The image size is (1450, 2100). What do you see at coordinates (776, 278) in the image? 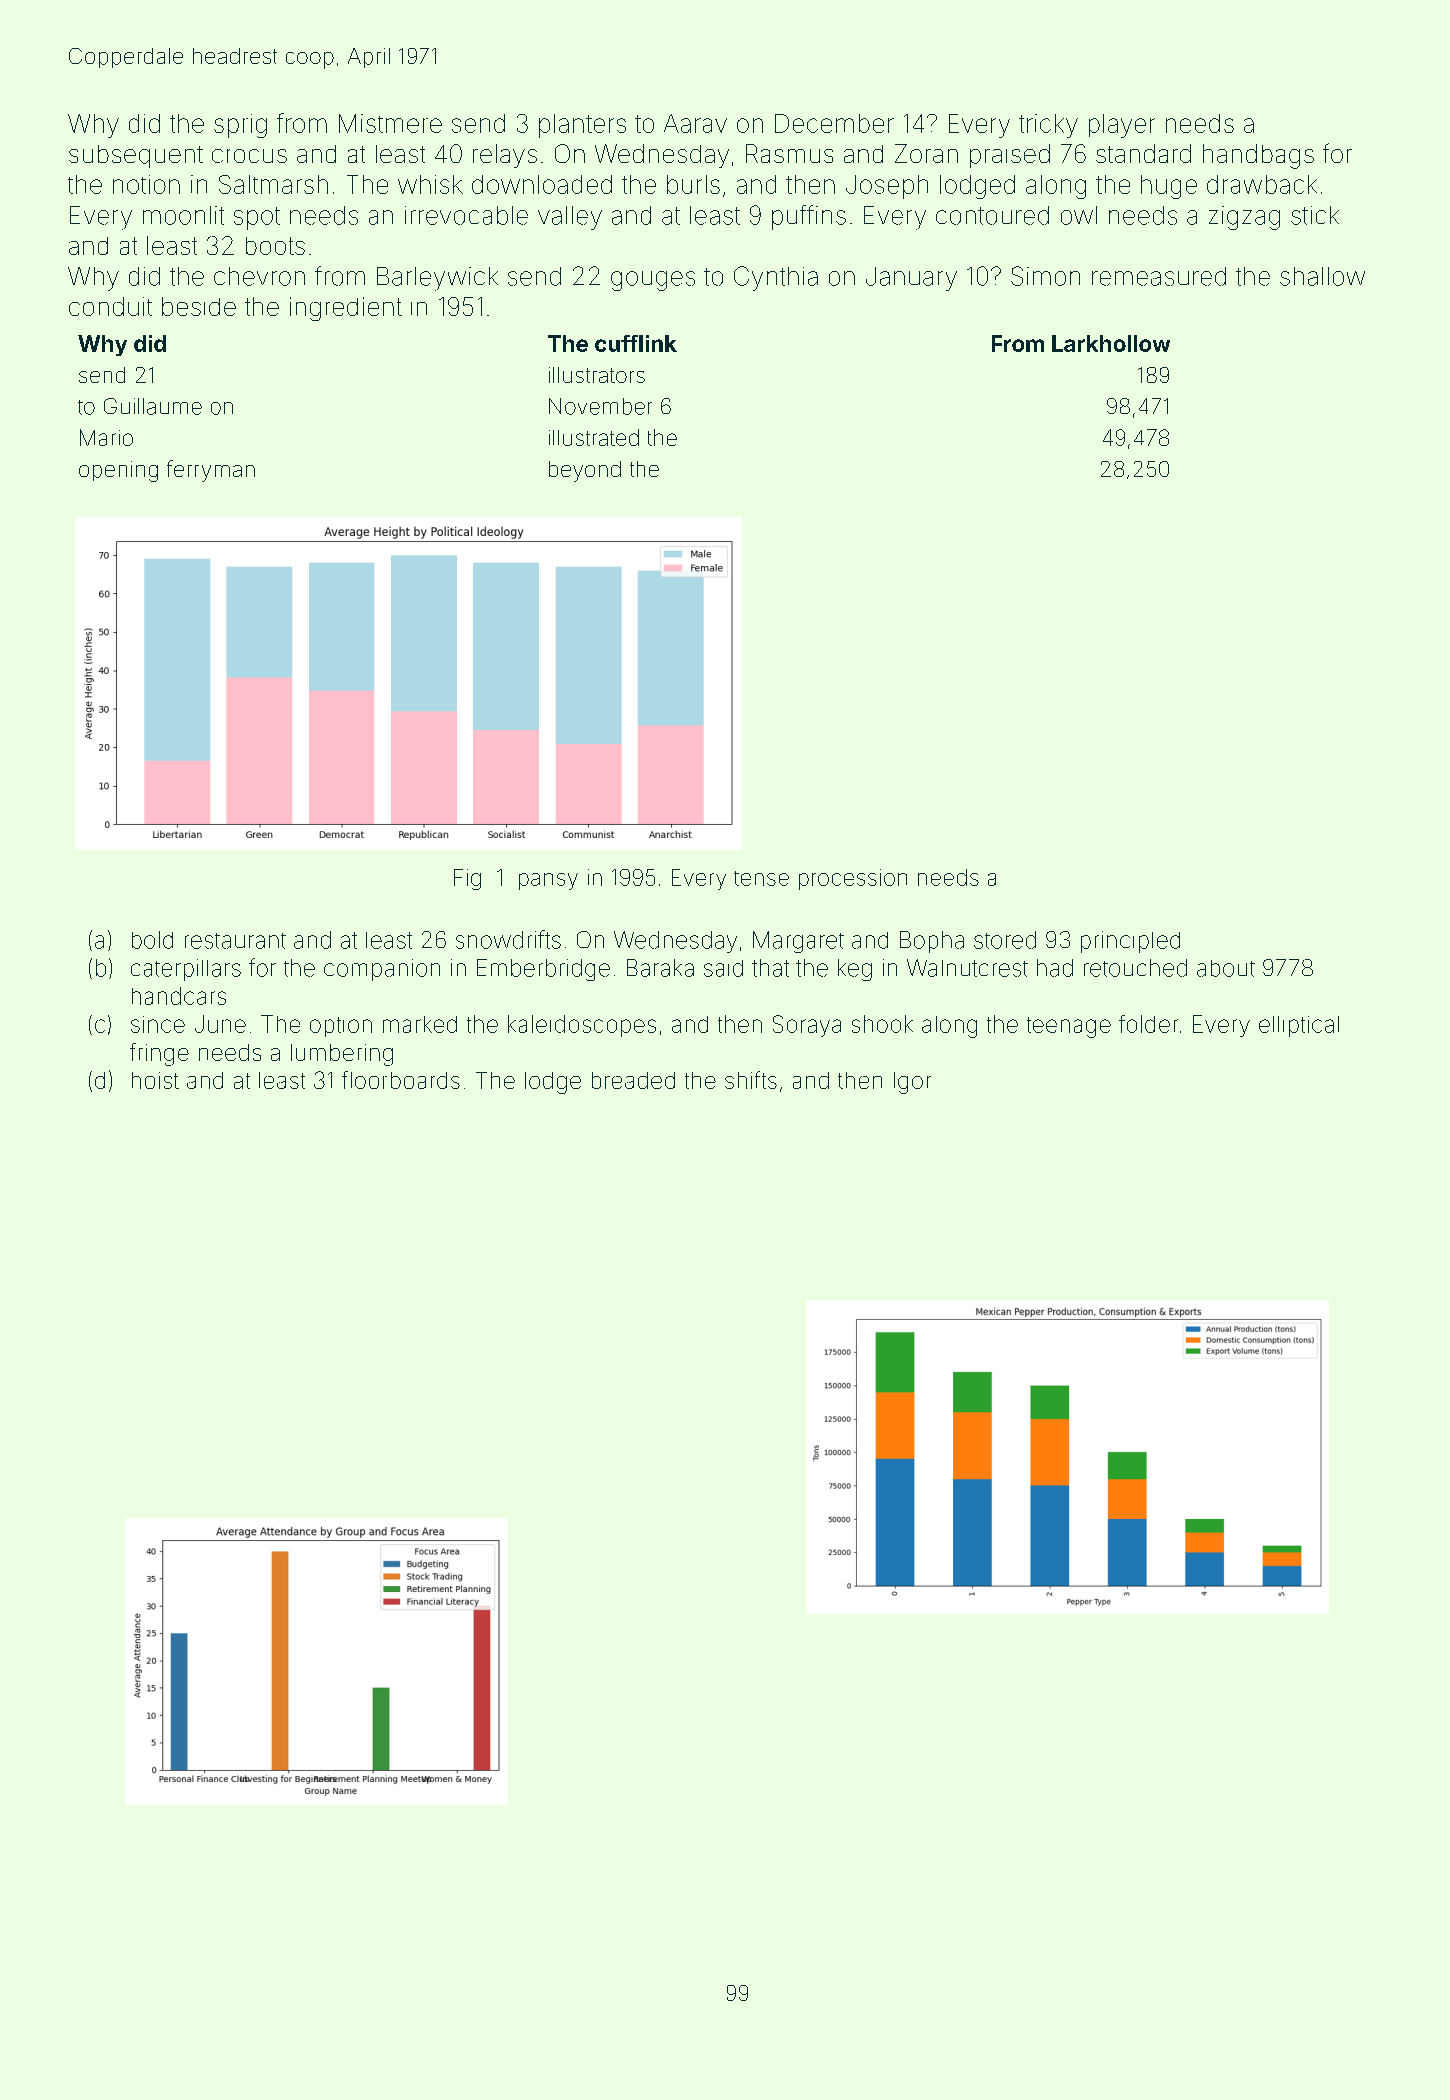
I see `Cynthia` at bounding box center [776, 278].
